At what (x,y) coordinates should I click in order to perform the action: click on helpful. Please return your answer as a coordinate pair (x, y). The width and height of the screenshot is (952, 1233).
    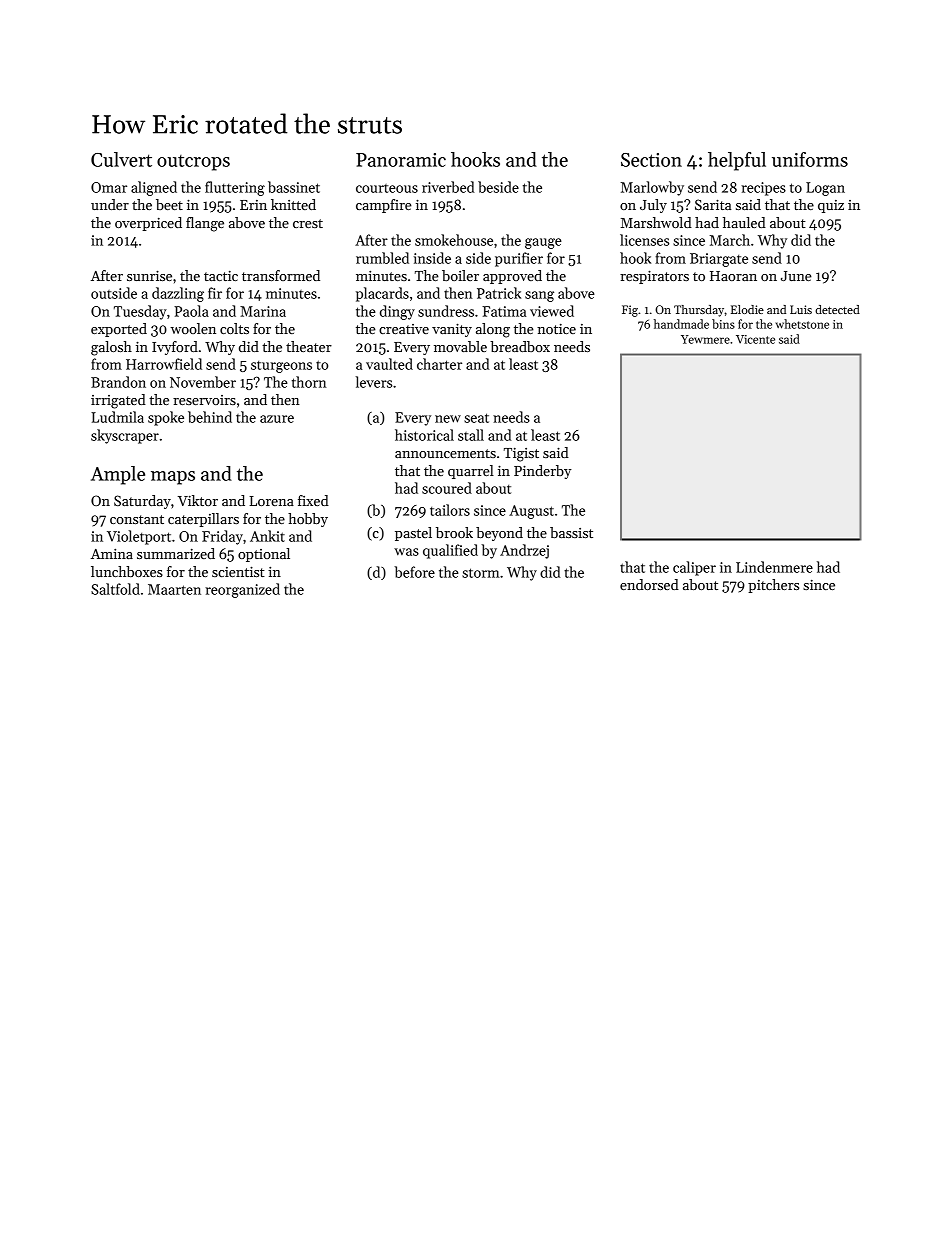
    Looking at the image, I should click on (737, 161).
